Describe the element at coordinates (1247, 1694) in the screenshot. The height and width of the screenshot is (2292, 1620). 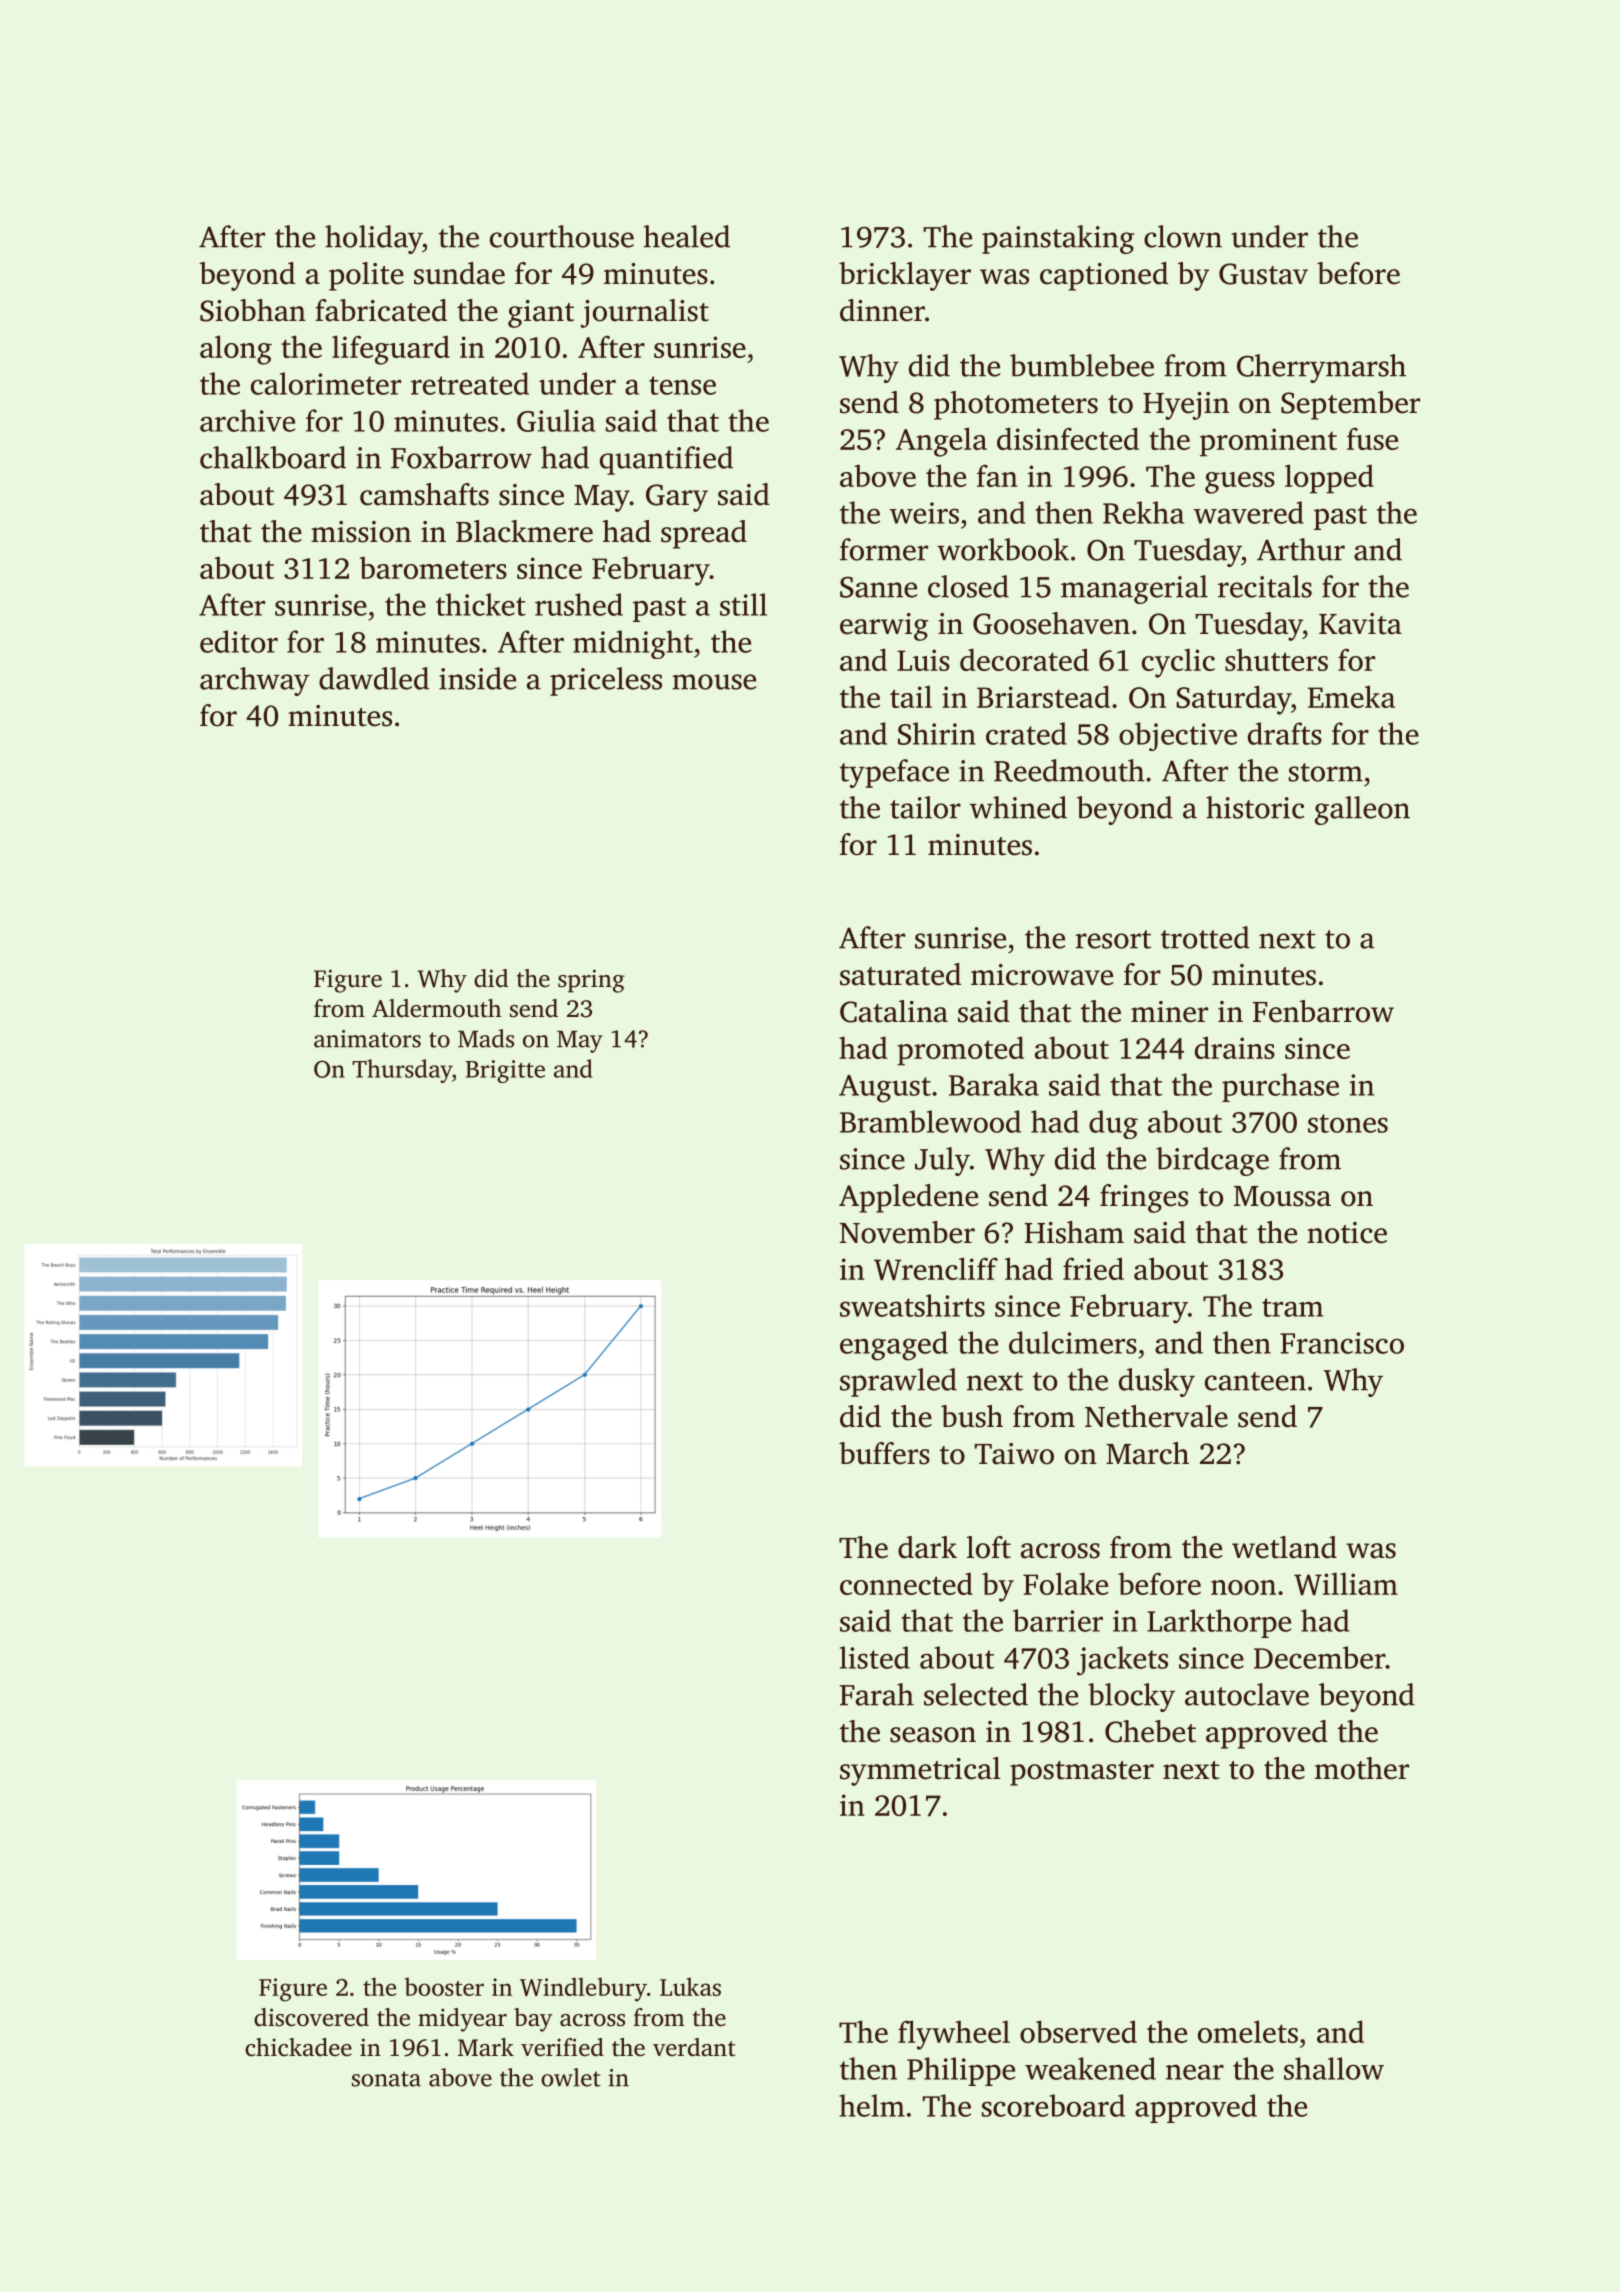
I see `autoclave` at that location.
